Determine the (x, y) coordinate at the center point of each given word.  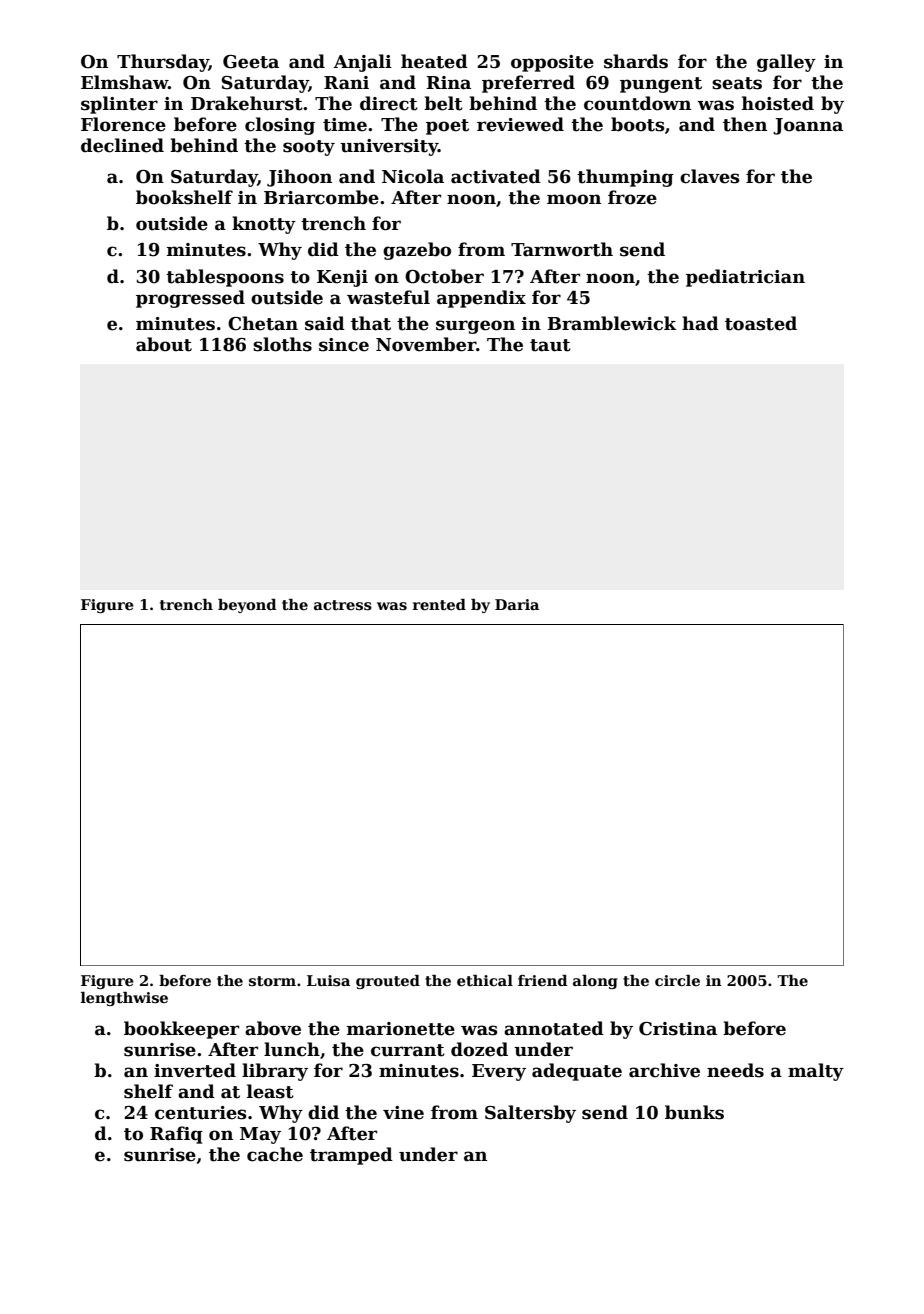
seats (737, 83)
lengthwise (124, 999)
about (164, 344)
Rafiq (176, 1135)
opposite (552, 63)
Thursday (163, 63)
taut (550, 345)
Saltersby (530, 1114)
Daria (517, 604)
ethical (485, 980)
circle (677, 980)
